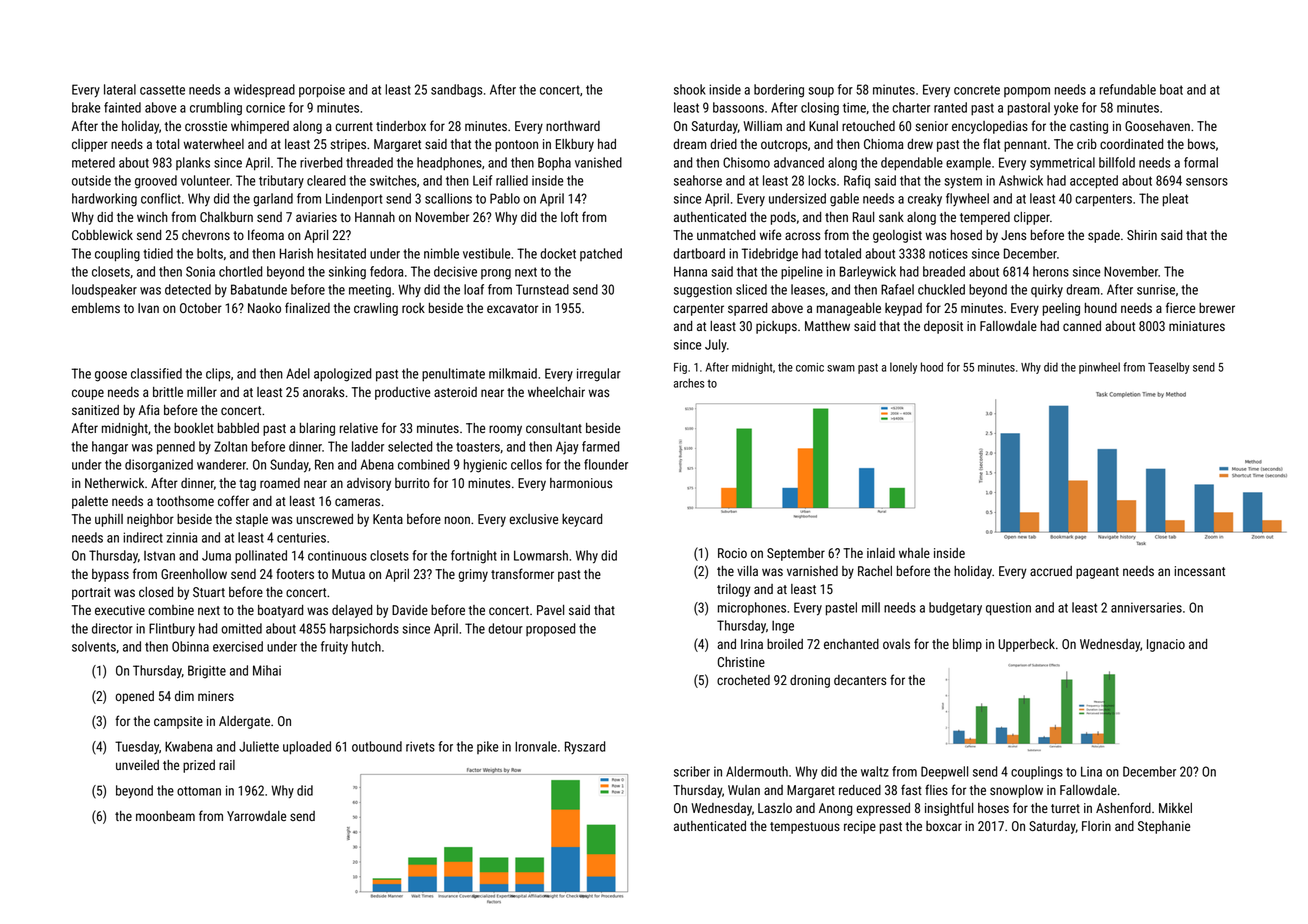  Describe the element at coordinates (585, 747) in the screenshot. I see `Ryszard` at that location.
